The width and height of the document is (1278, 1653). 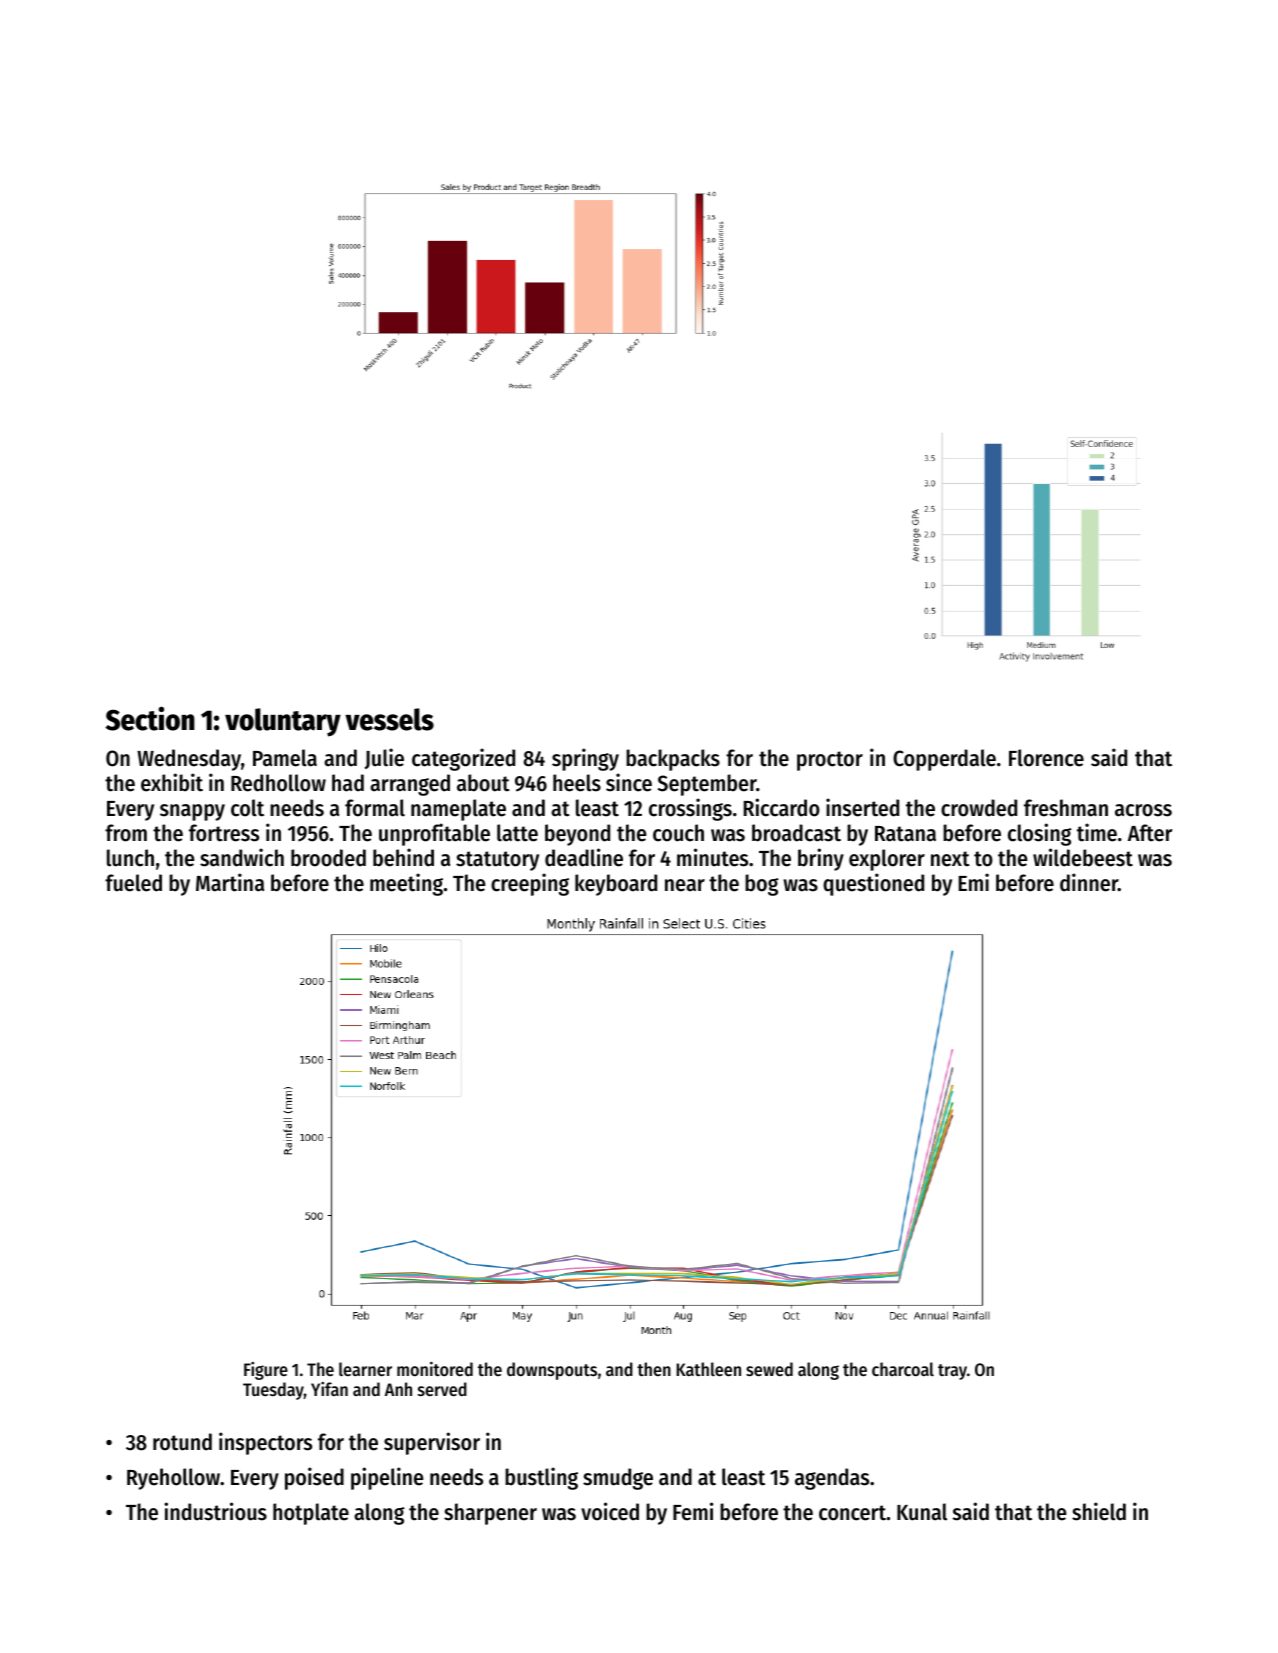 I want to click on Florence, so click(x=1046, y=758).
